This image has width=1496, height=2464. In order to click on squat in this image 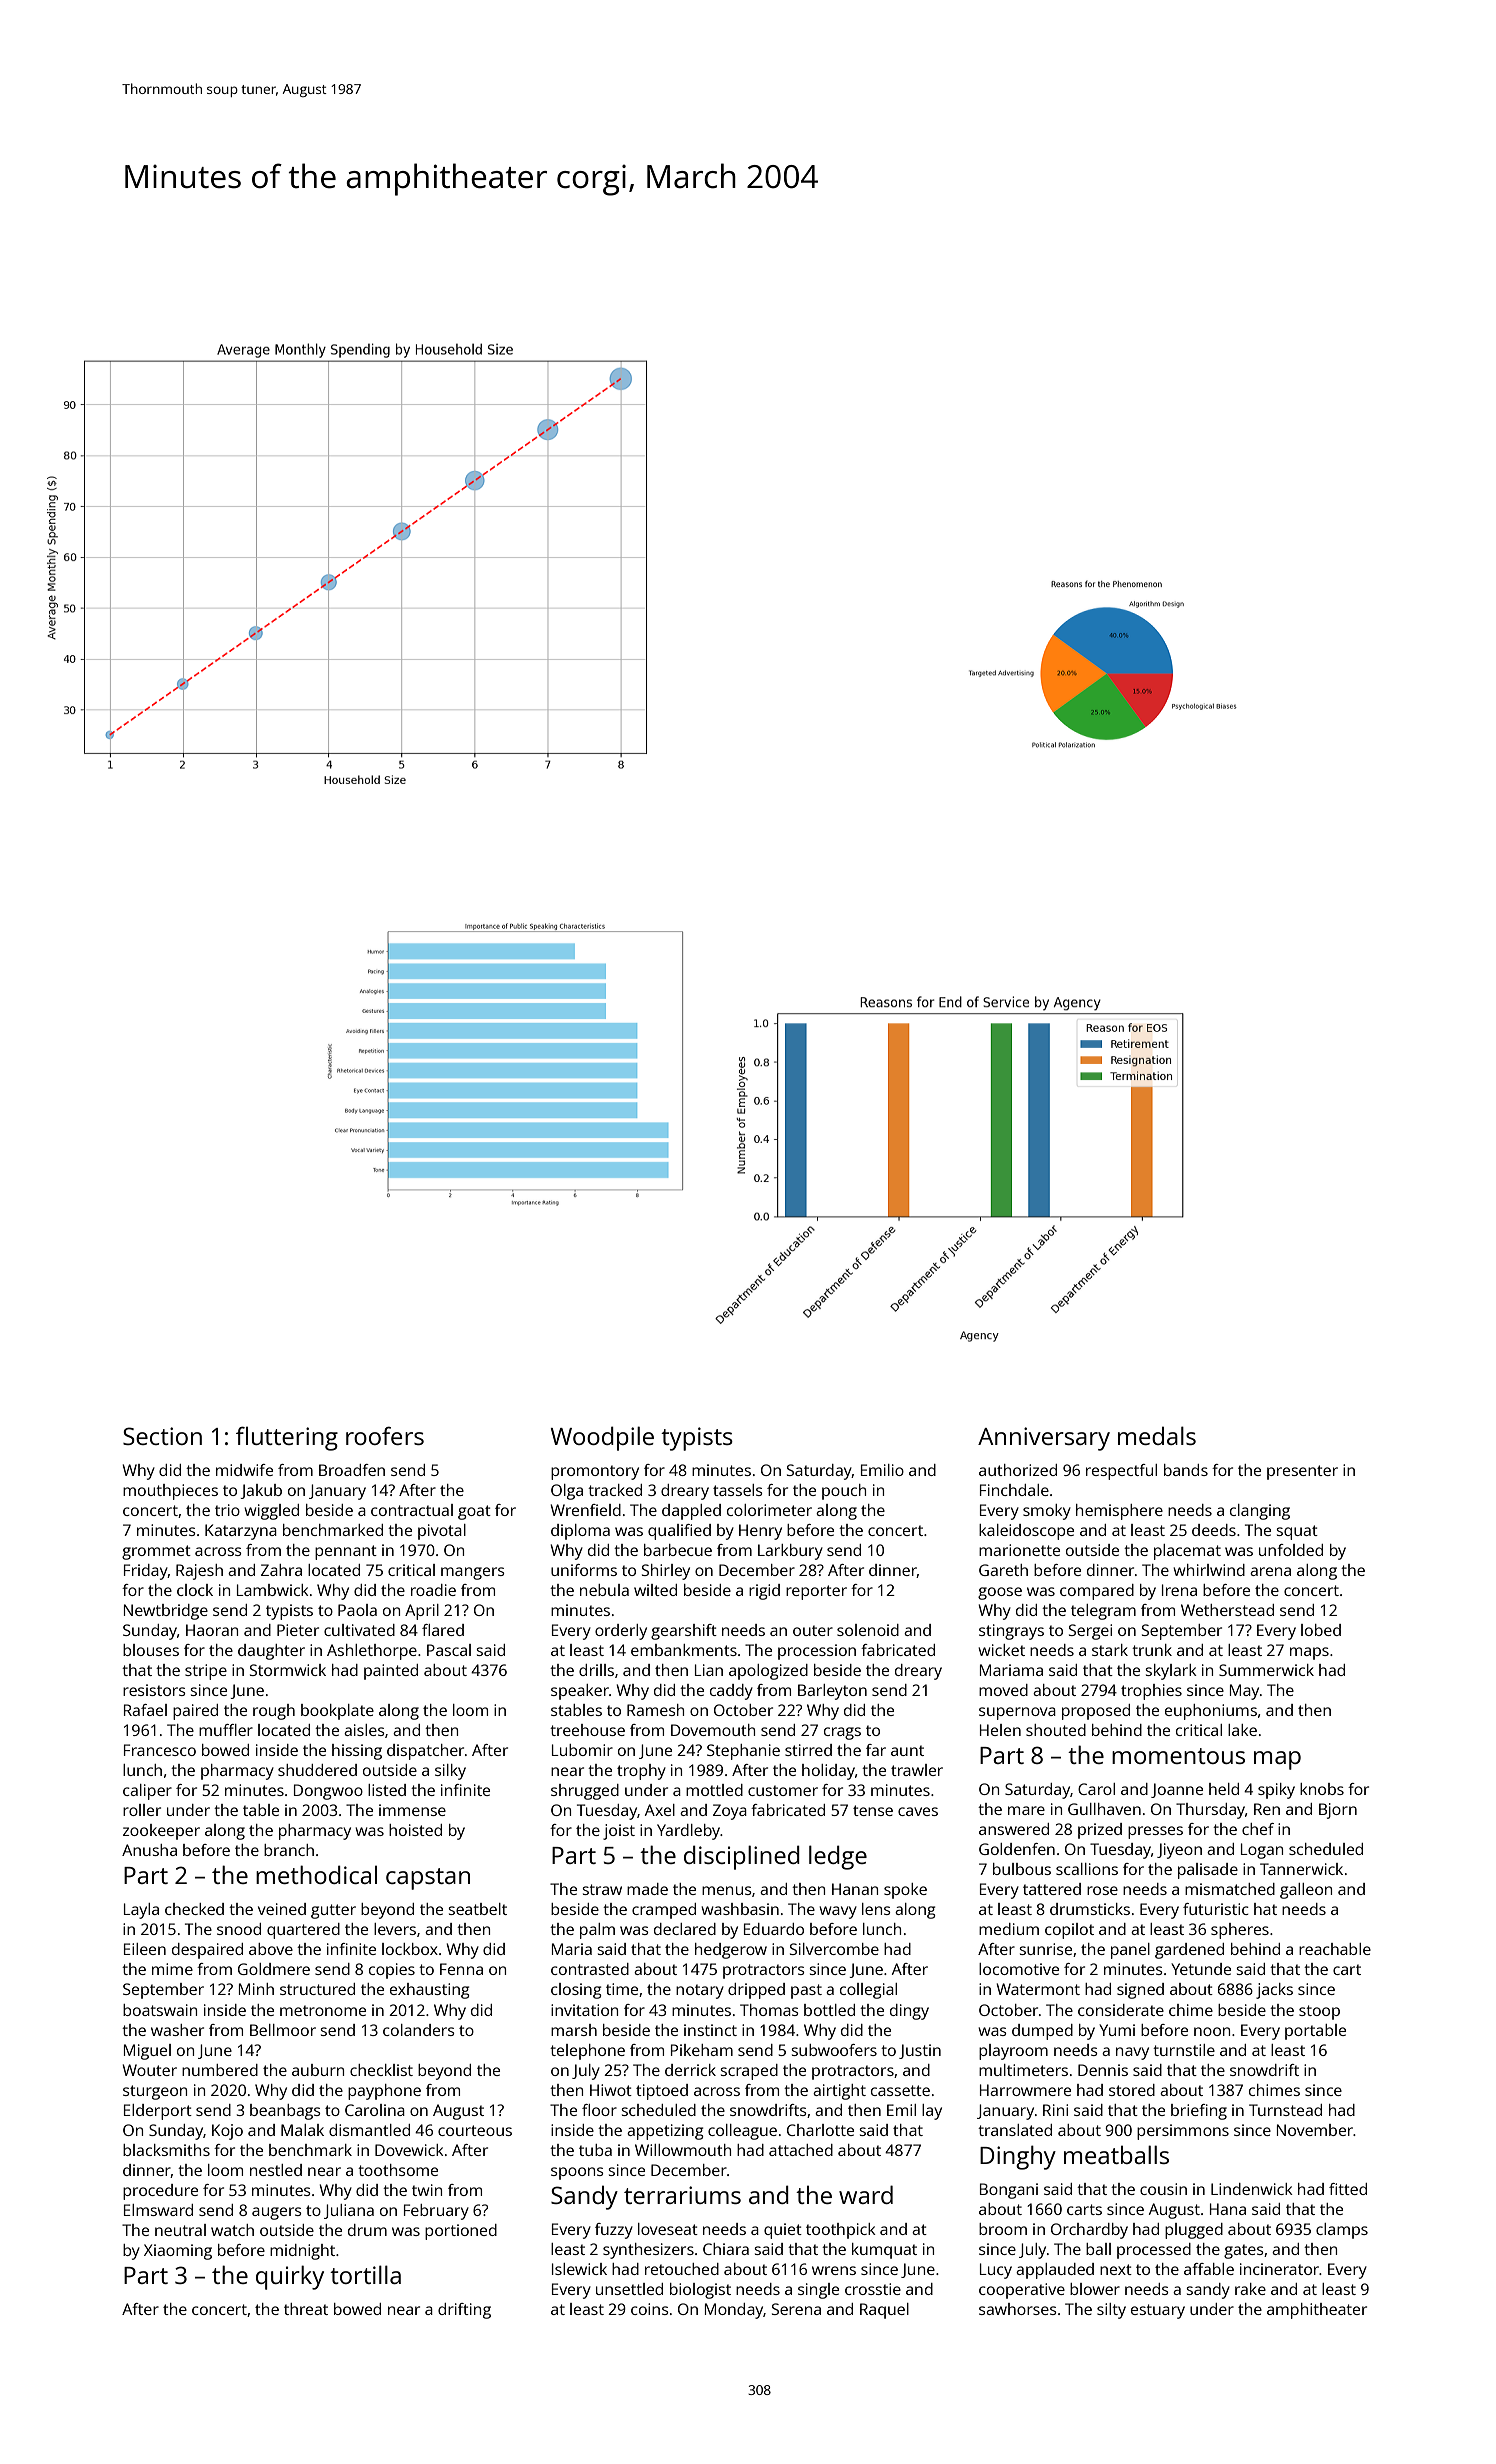, I will do `click(1297, 1532)`.
